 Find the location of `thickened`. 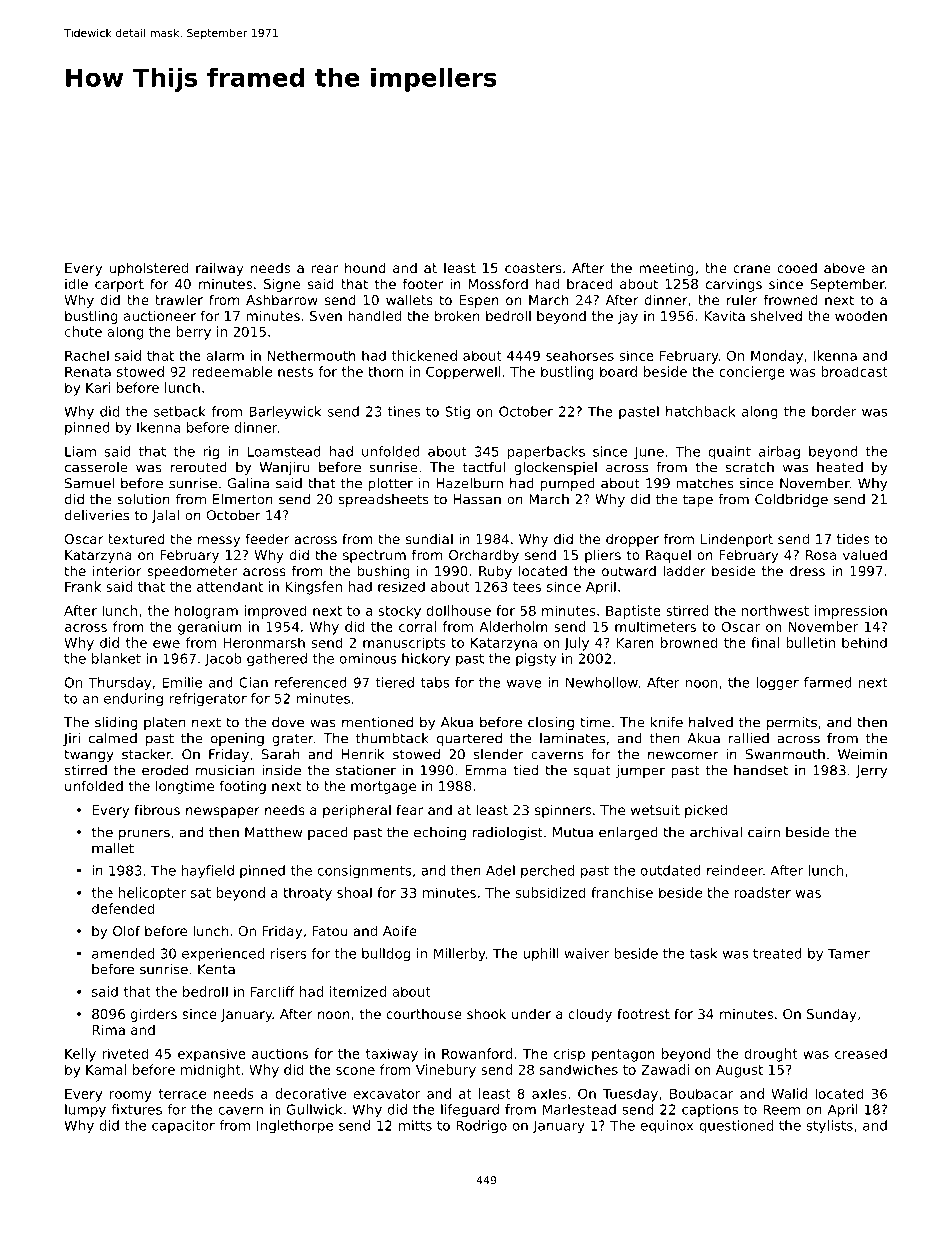

thickened is located at coordinates (424, 355).
